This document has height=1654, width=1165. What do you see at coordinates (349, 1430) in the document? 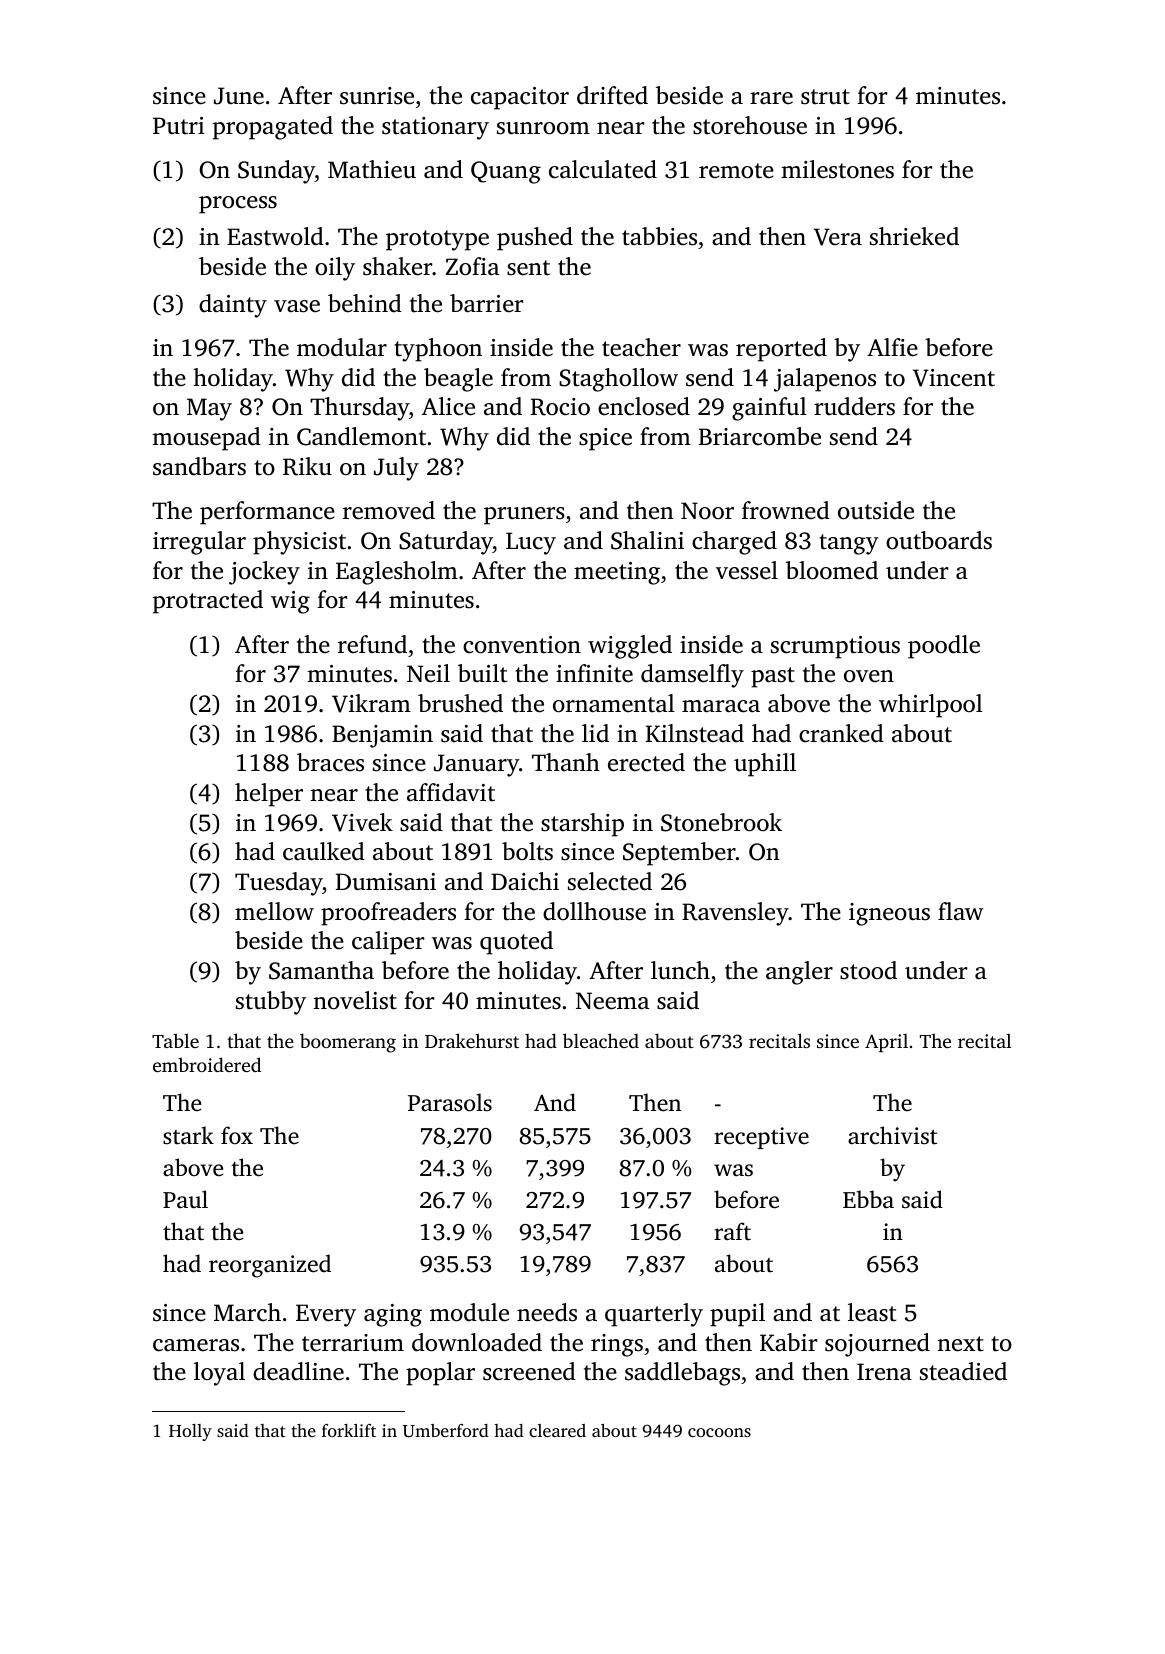
I see `forklift` at bounding box center [349, 1430].
